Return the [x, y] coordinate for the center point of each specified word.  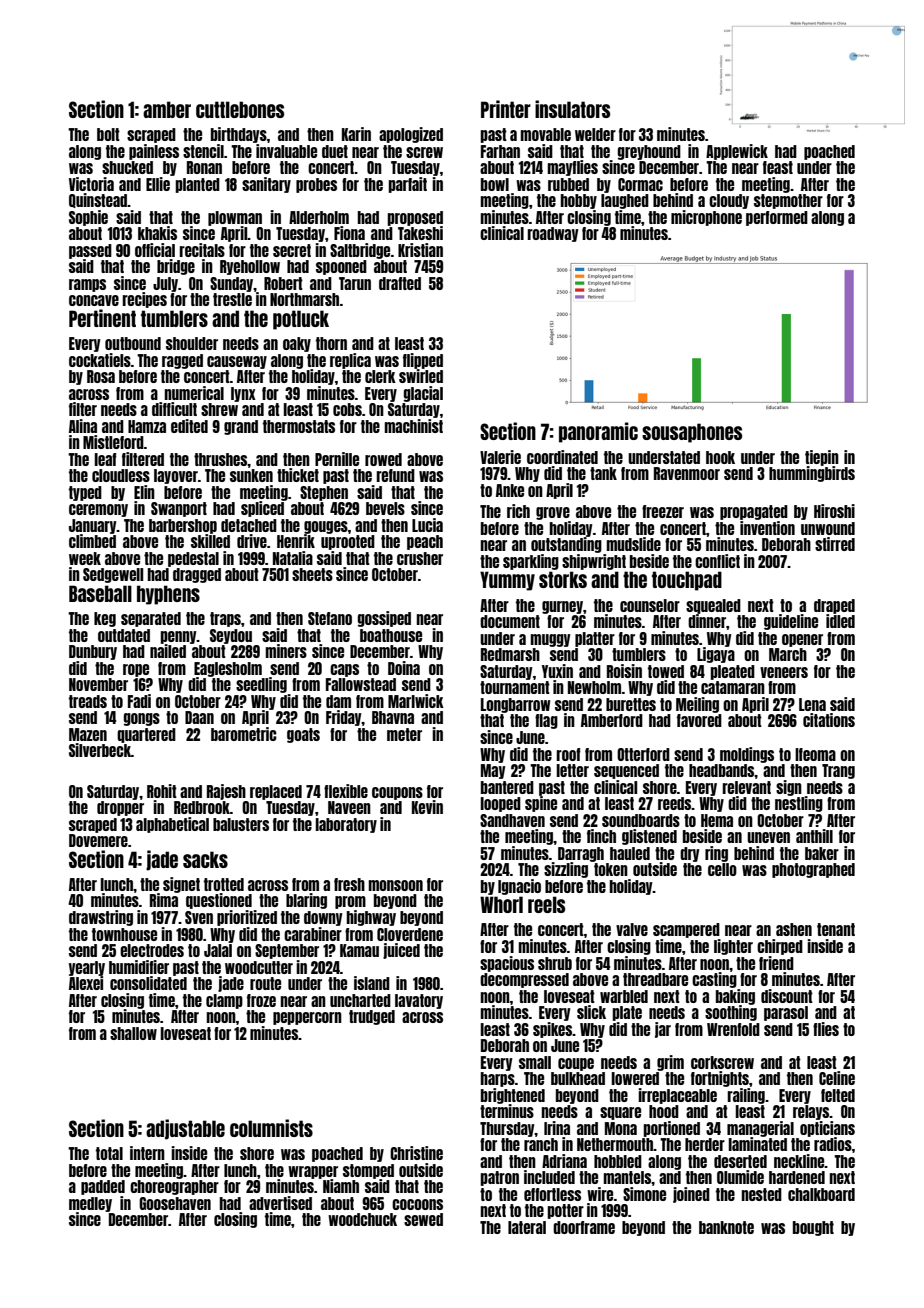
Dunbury [93, 652]
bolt [108, 134]
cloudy [729, 201]
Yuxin [557, 671]
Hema [717, 820]
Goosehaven [175, 1203]
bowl [495, 184]
